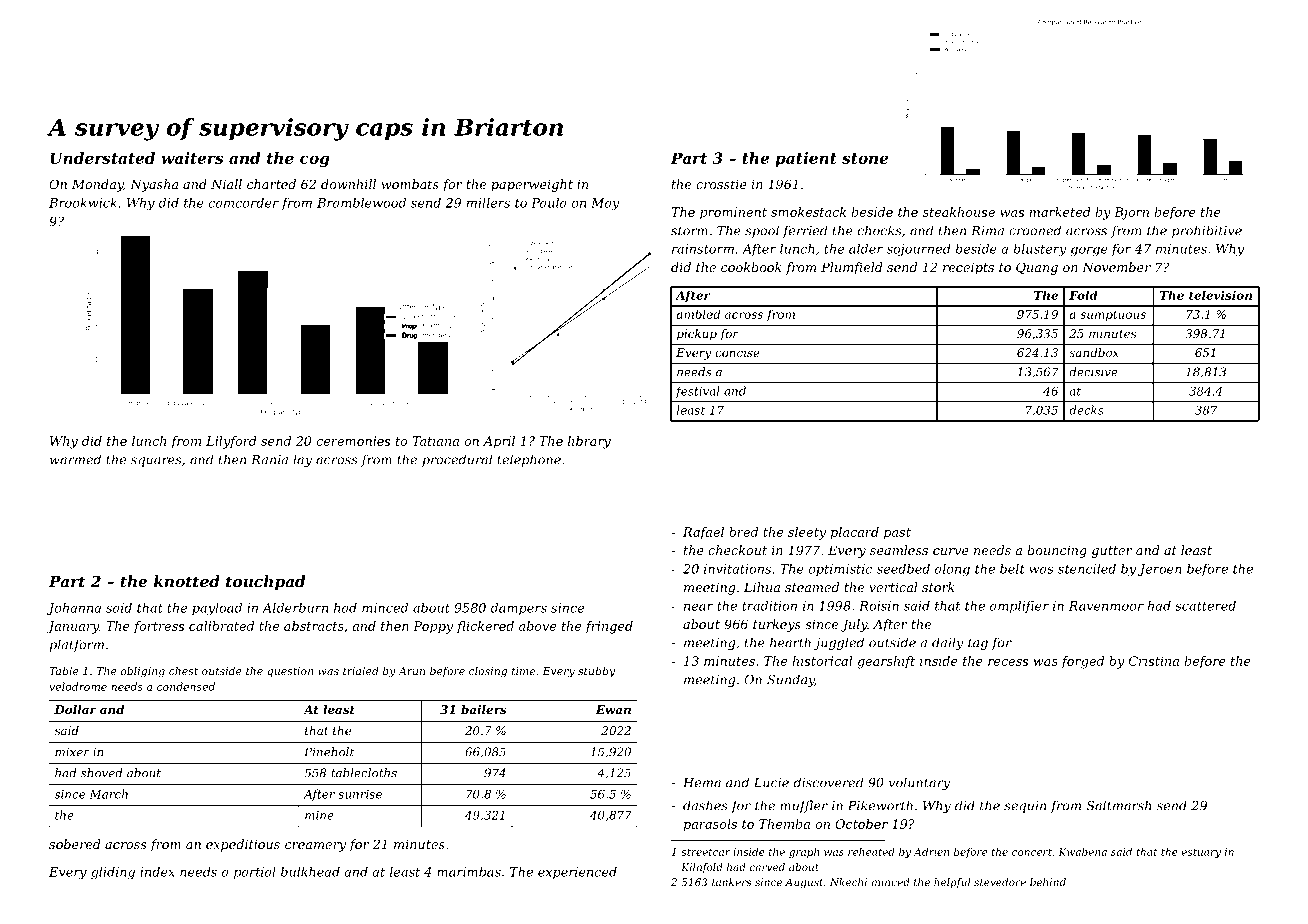 The height and width of the document is (924, 1308). I want to click on Ewan, so click(613, 709).
